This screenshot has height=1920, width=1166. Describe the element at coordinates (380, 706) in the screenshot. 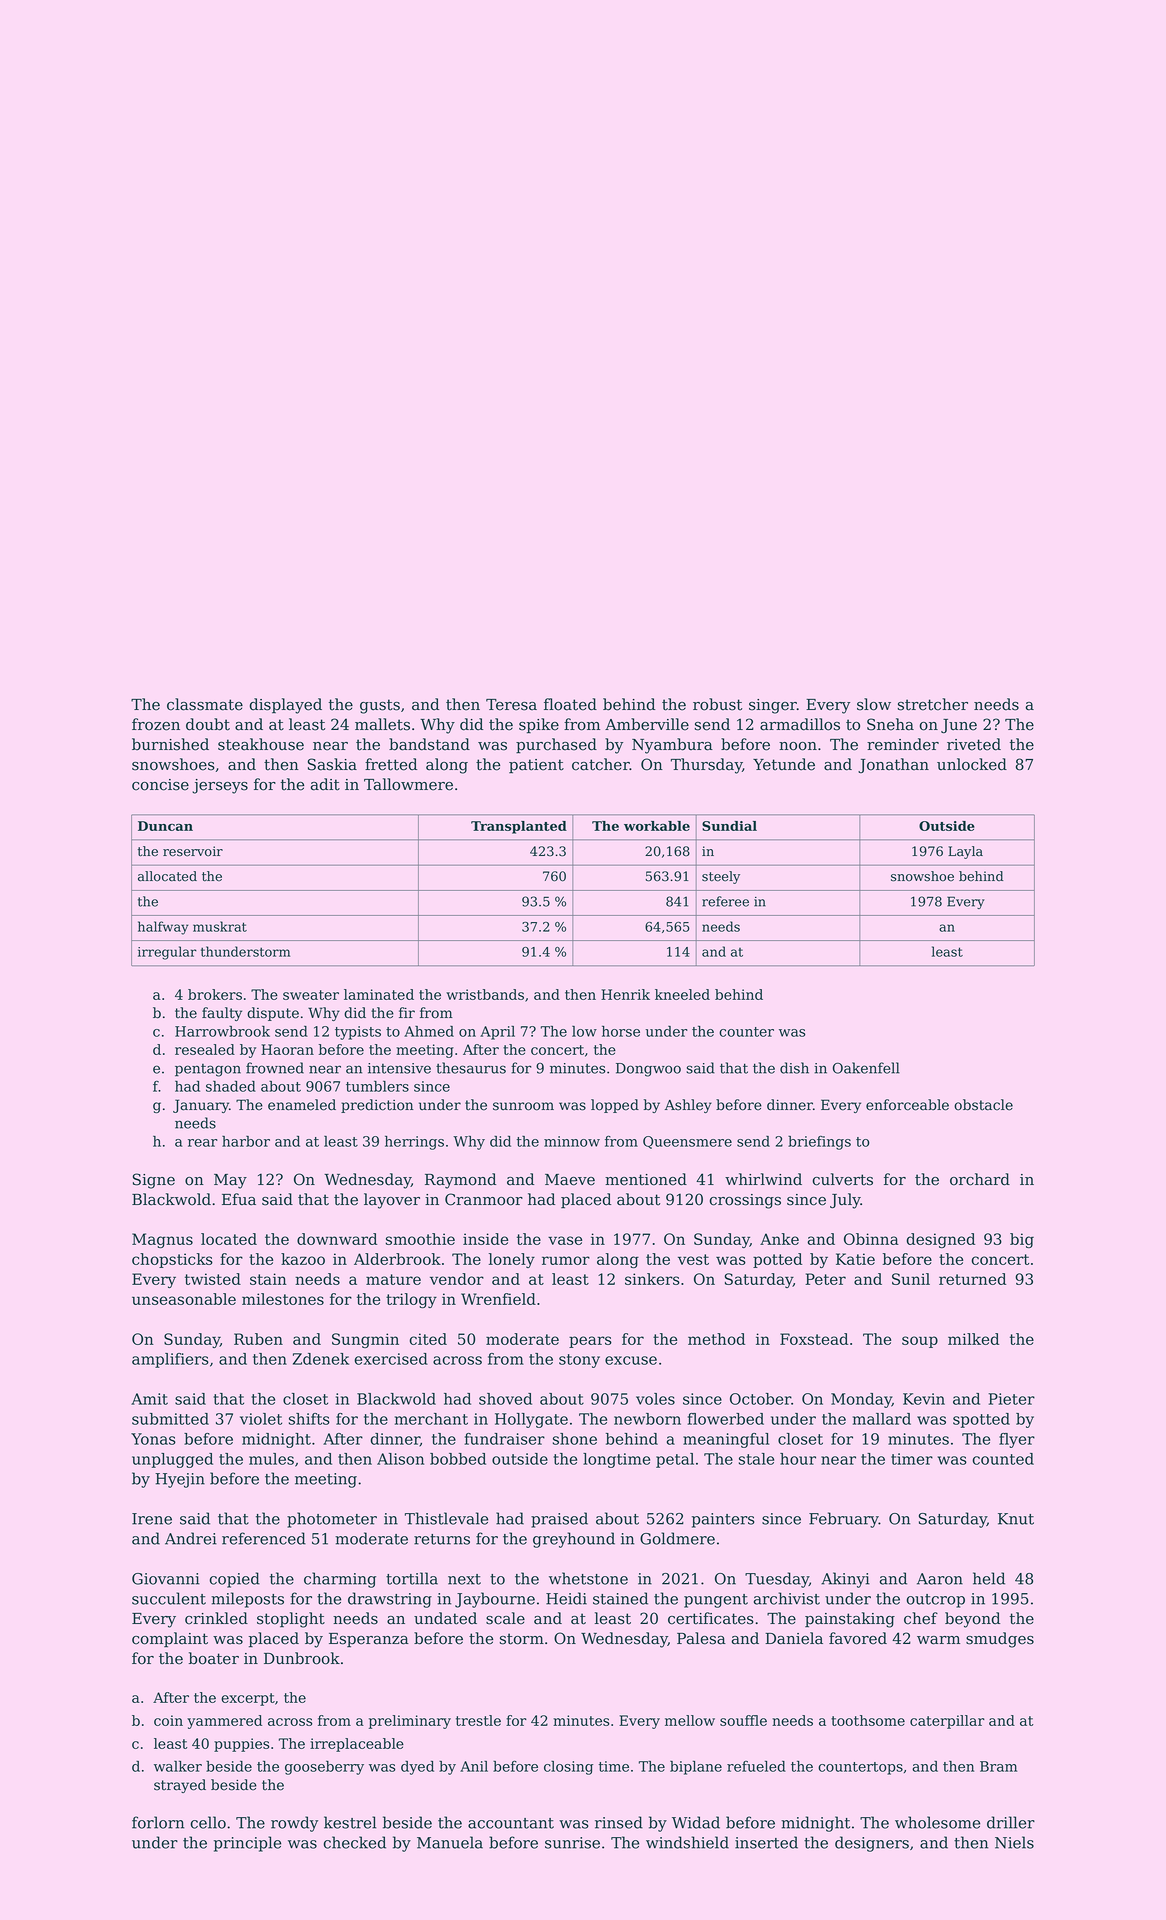

I see `gusts` at that location.
